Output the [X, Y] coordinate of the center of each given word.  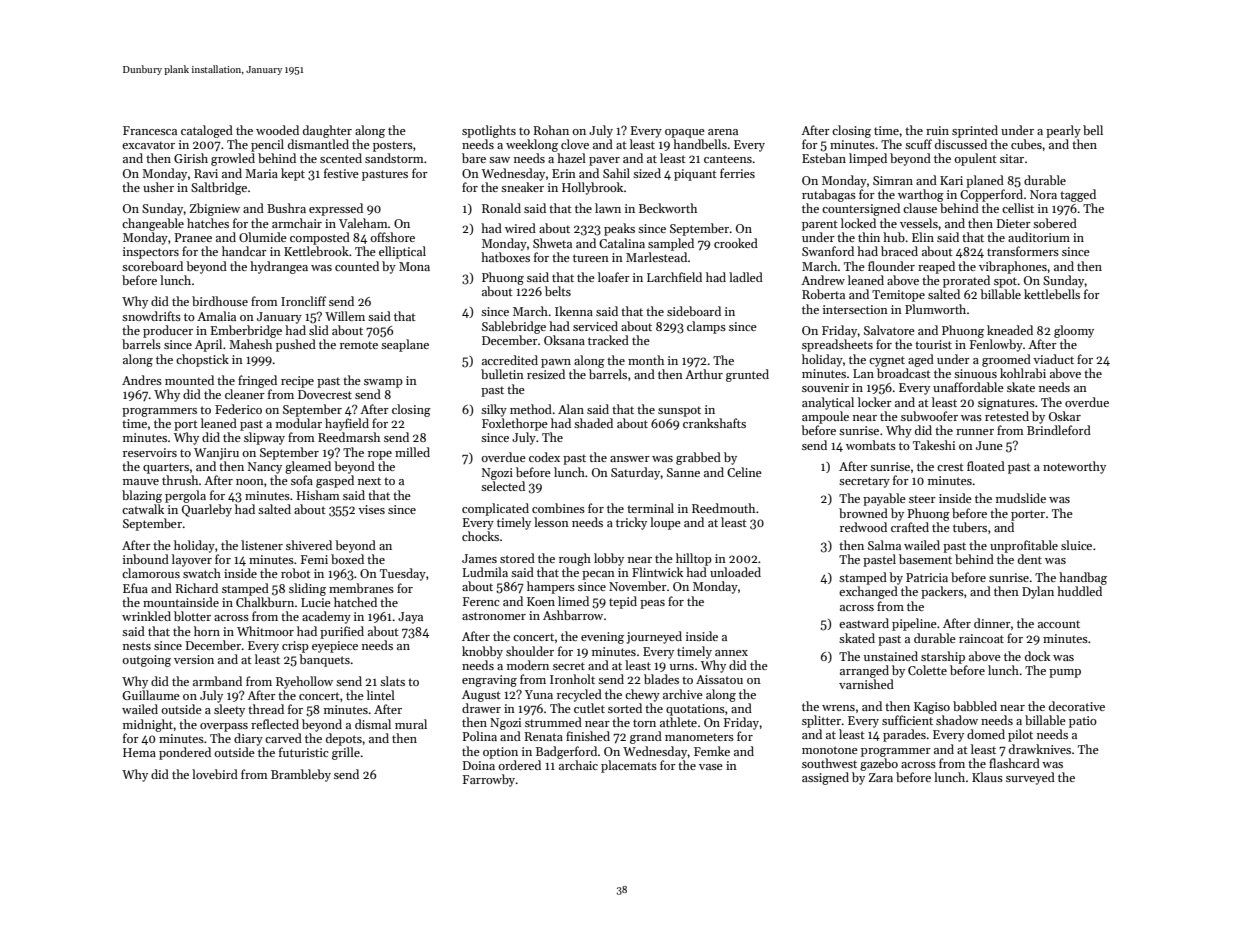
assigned [825, 778]
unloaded [735, 572]
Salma [884, 545]
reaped [936, 267]
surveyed [1030, 778]
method [531, 409]
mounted [189, 380]
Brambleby [301, 775]
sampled [671, 244]
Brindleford [1059, 430]
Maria [261, 173]
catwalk [143, 509]
